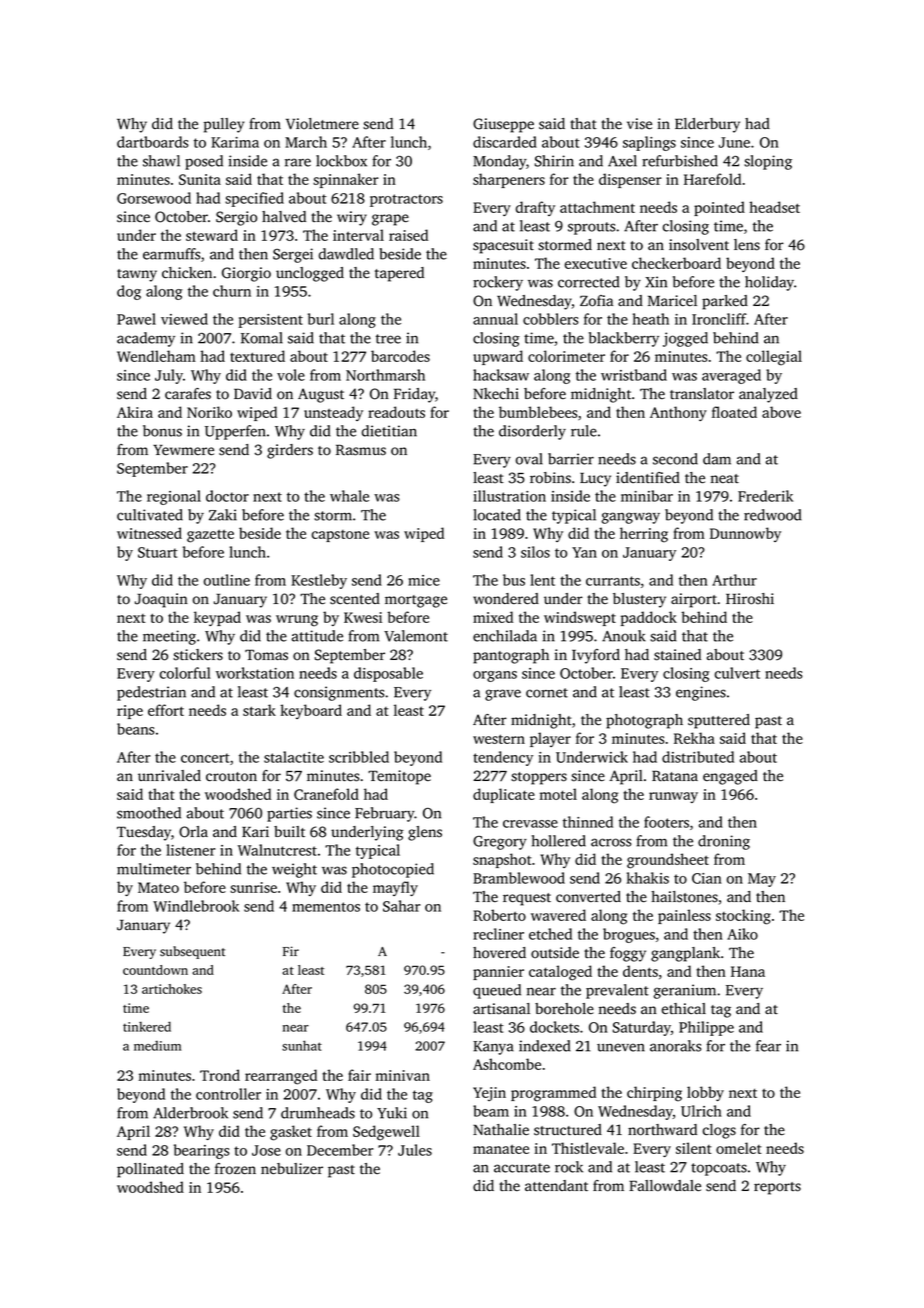  I want to click on Elderbury, so click(707, 125).
